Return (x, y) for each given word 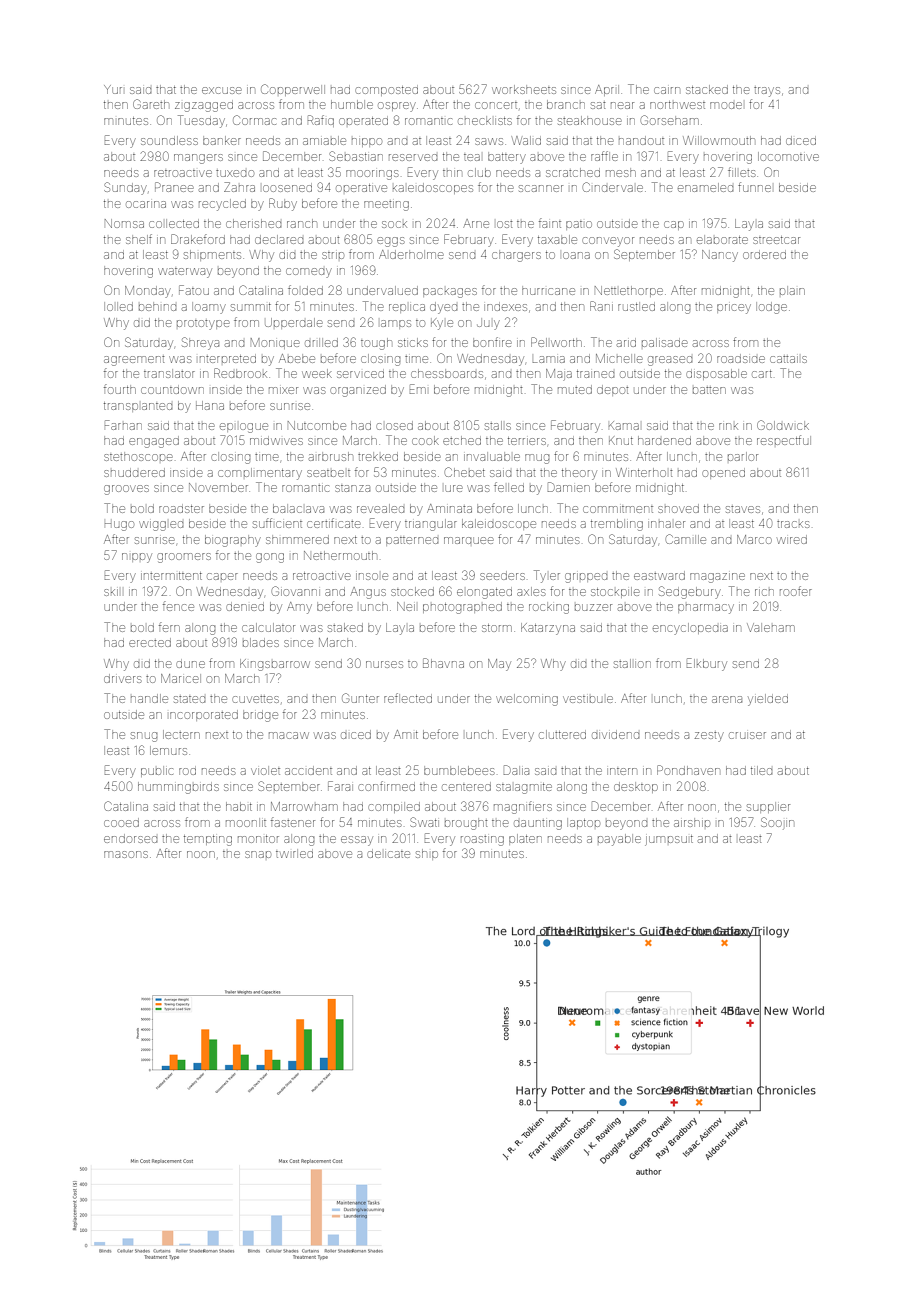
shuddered (134, 472)
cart (762, 374)
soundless (169, 140)
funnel (754, 187)
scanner (541, 188)
